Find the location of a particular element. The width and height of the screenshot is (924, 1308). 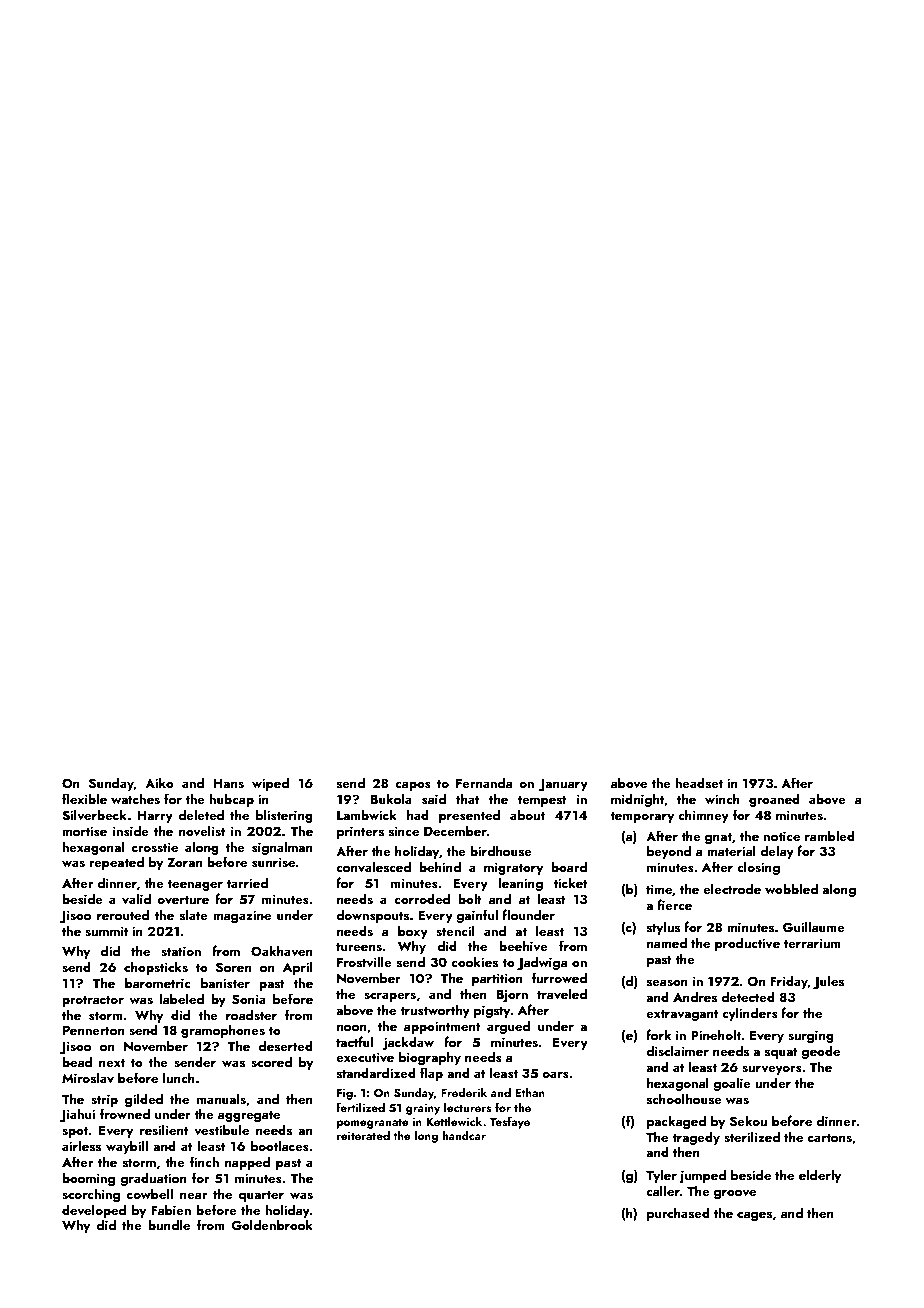

novelist is located at coordinates (202, 831).
